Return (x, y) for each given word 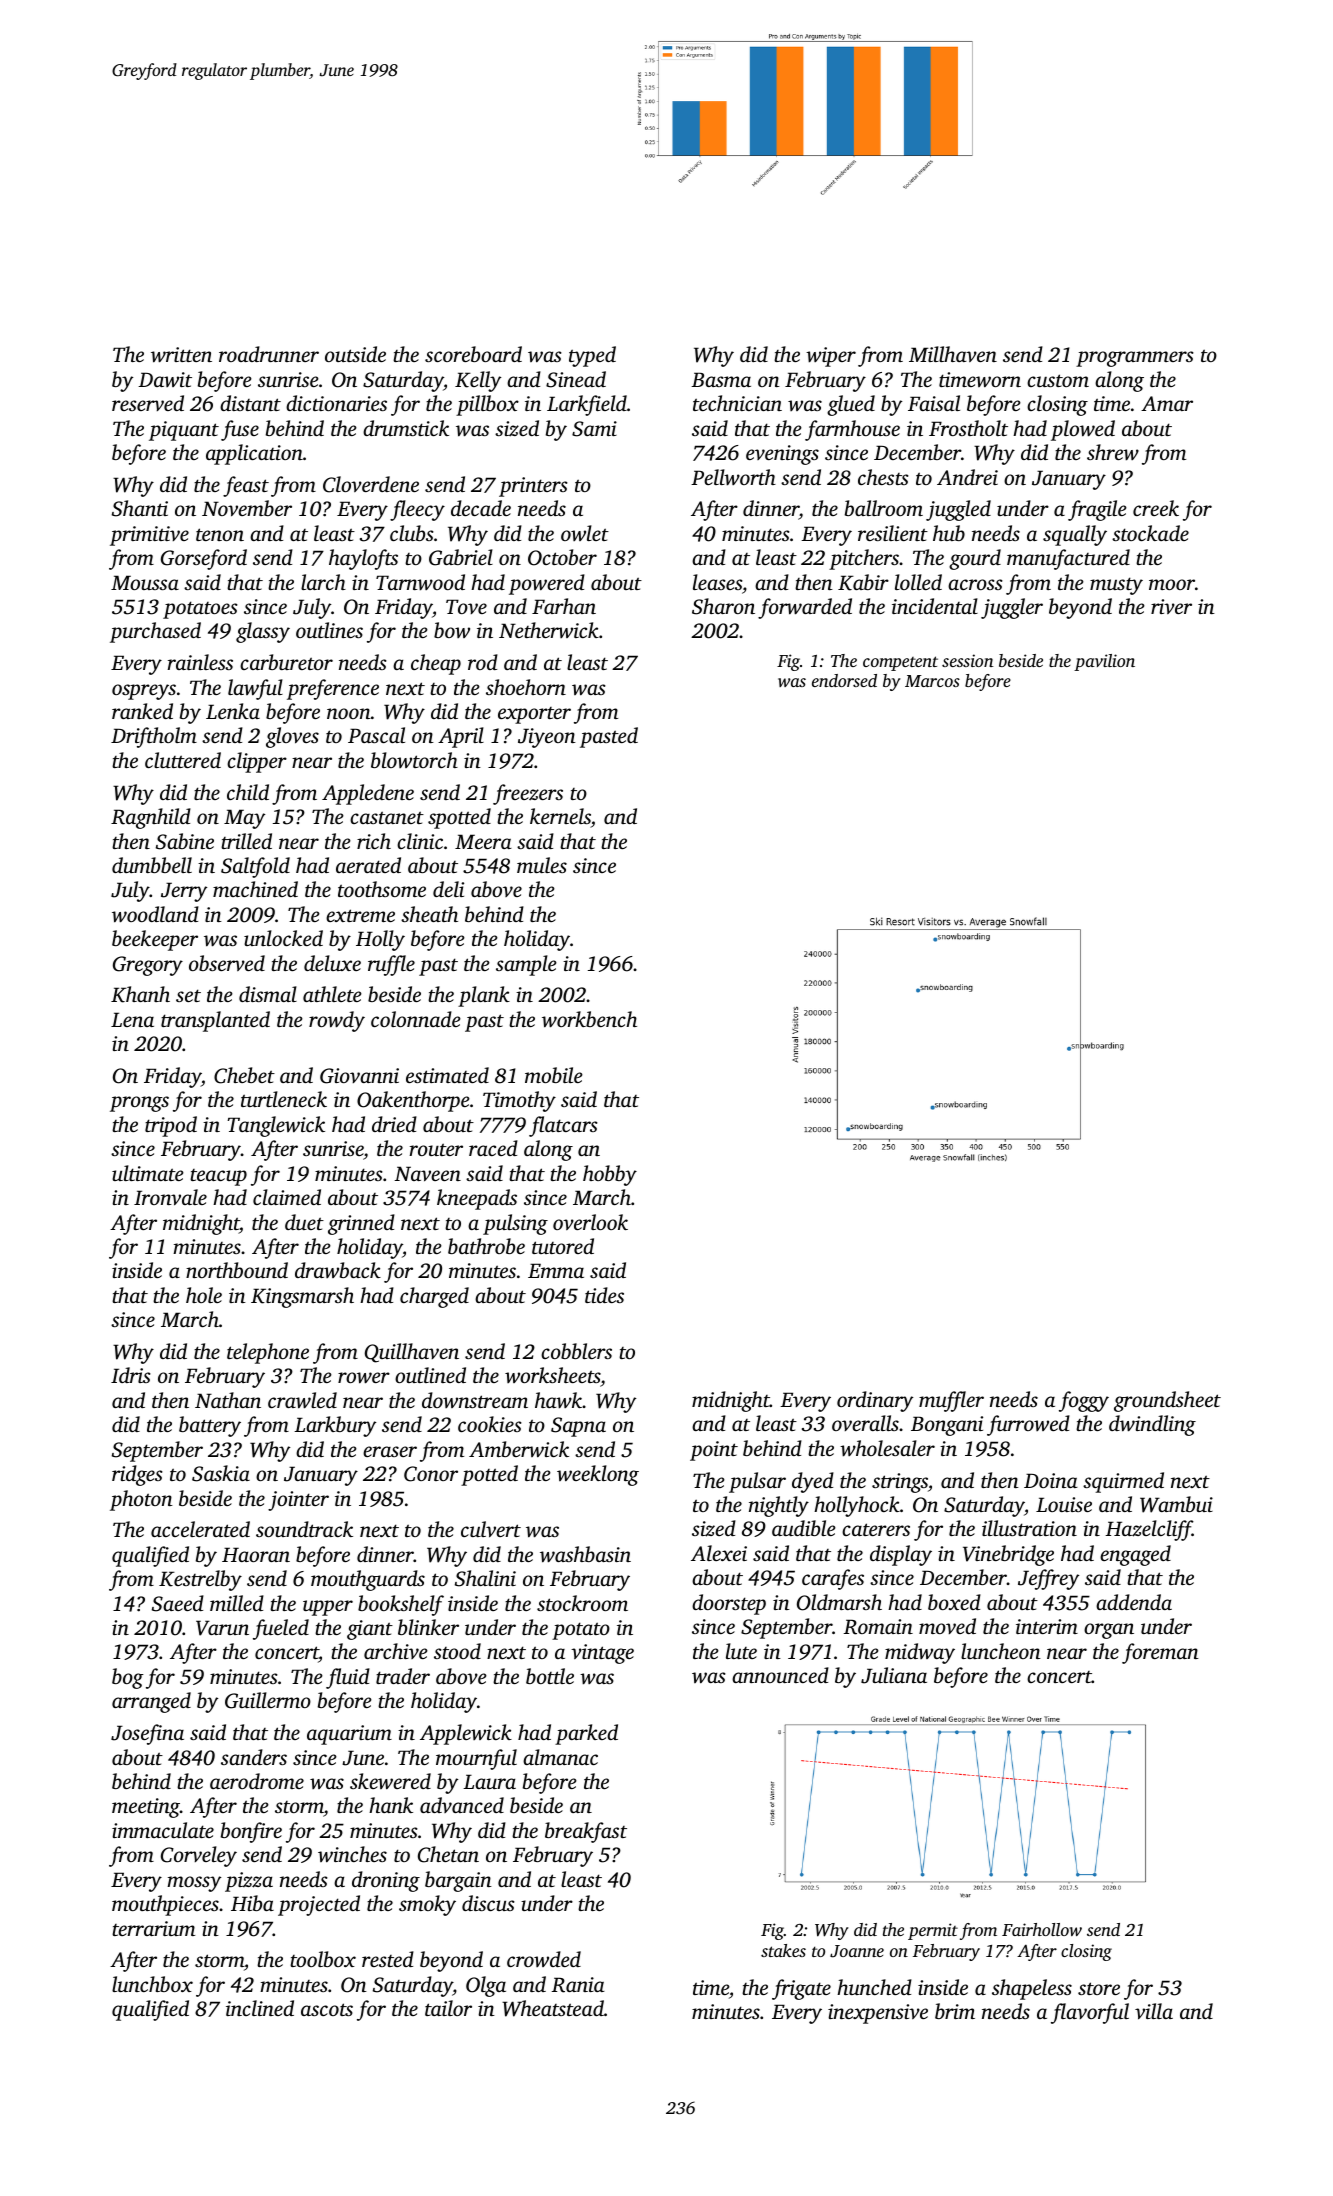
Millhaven (953, 354)
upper (328, 1608)
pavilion (1104, 662)
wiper (831, 357)
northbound (237, 1270)
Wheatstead (553, 2008)
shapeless (1032, 1989)
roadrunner (269, 354)
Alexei (719, 1553)
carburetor (286, 662)
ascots (327, 2009)
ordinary (875, 1401)
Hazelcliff (1148, 1530)
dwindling (1152, 1425)
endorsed (844, 680)
